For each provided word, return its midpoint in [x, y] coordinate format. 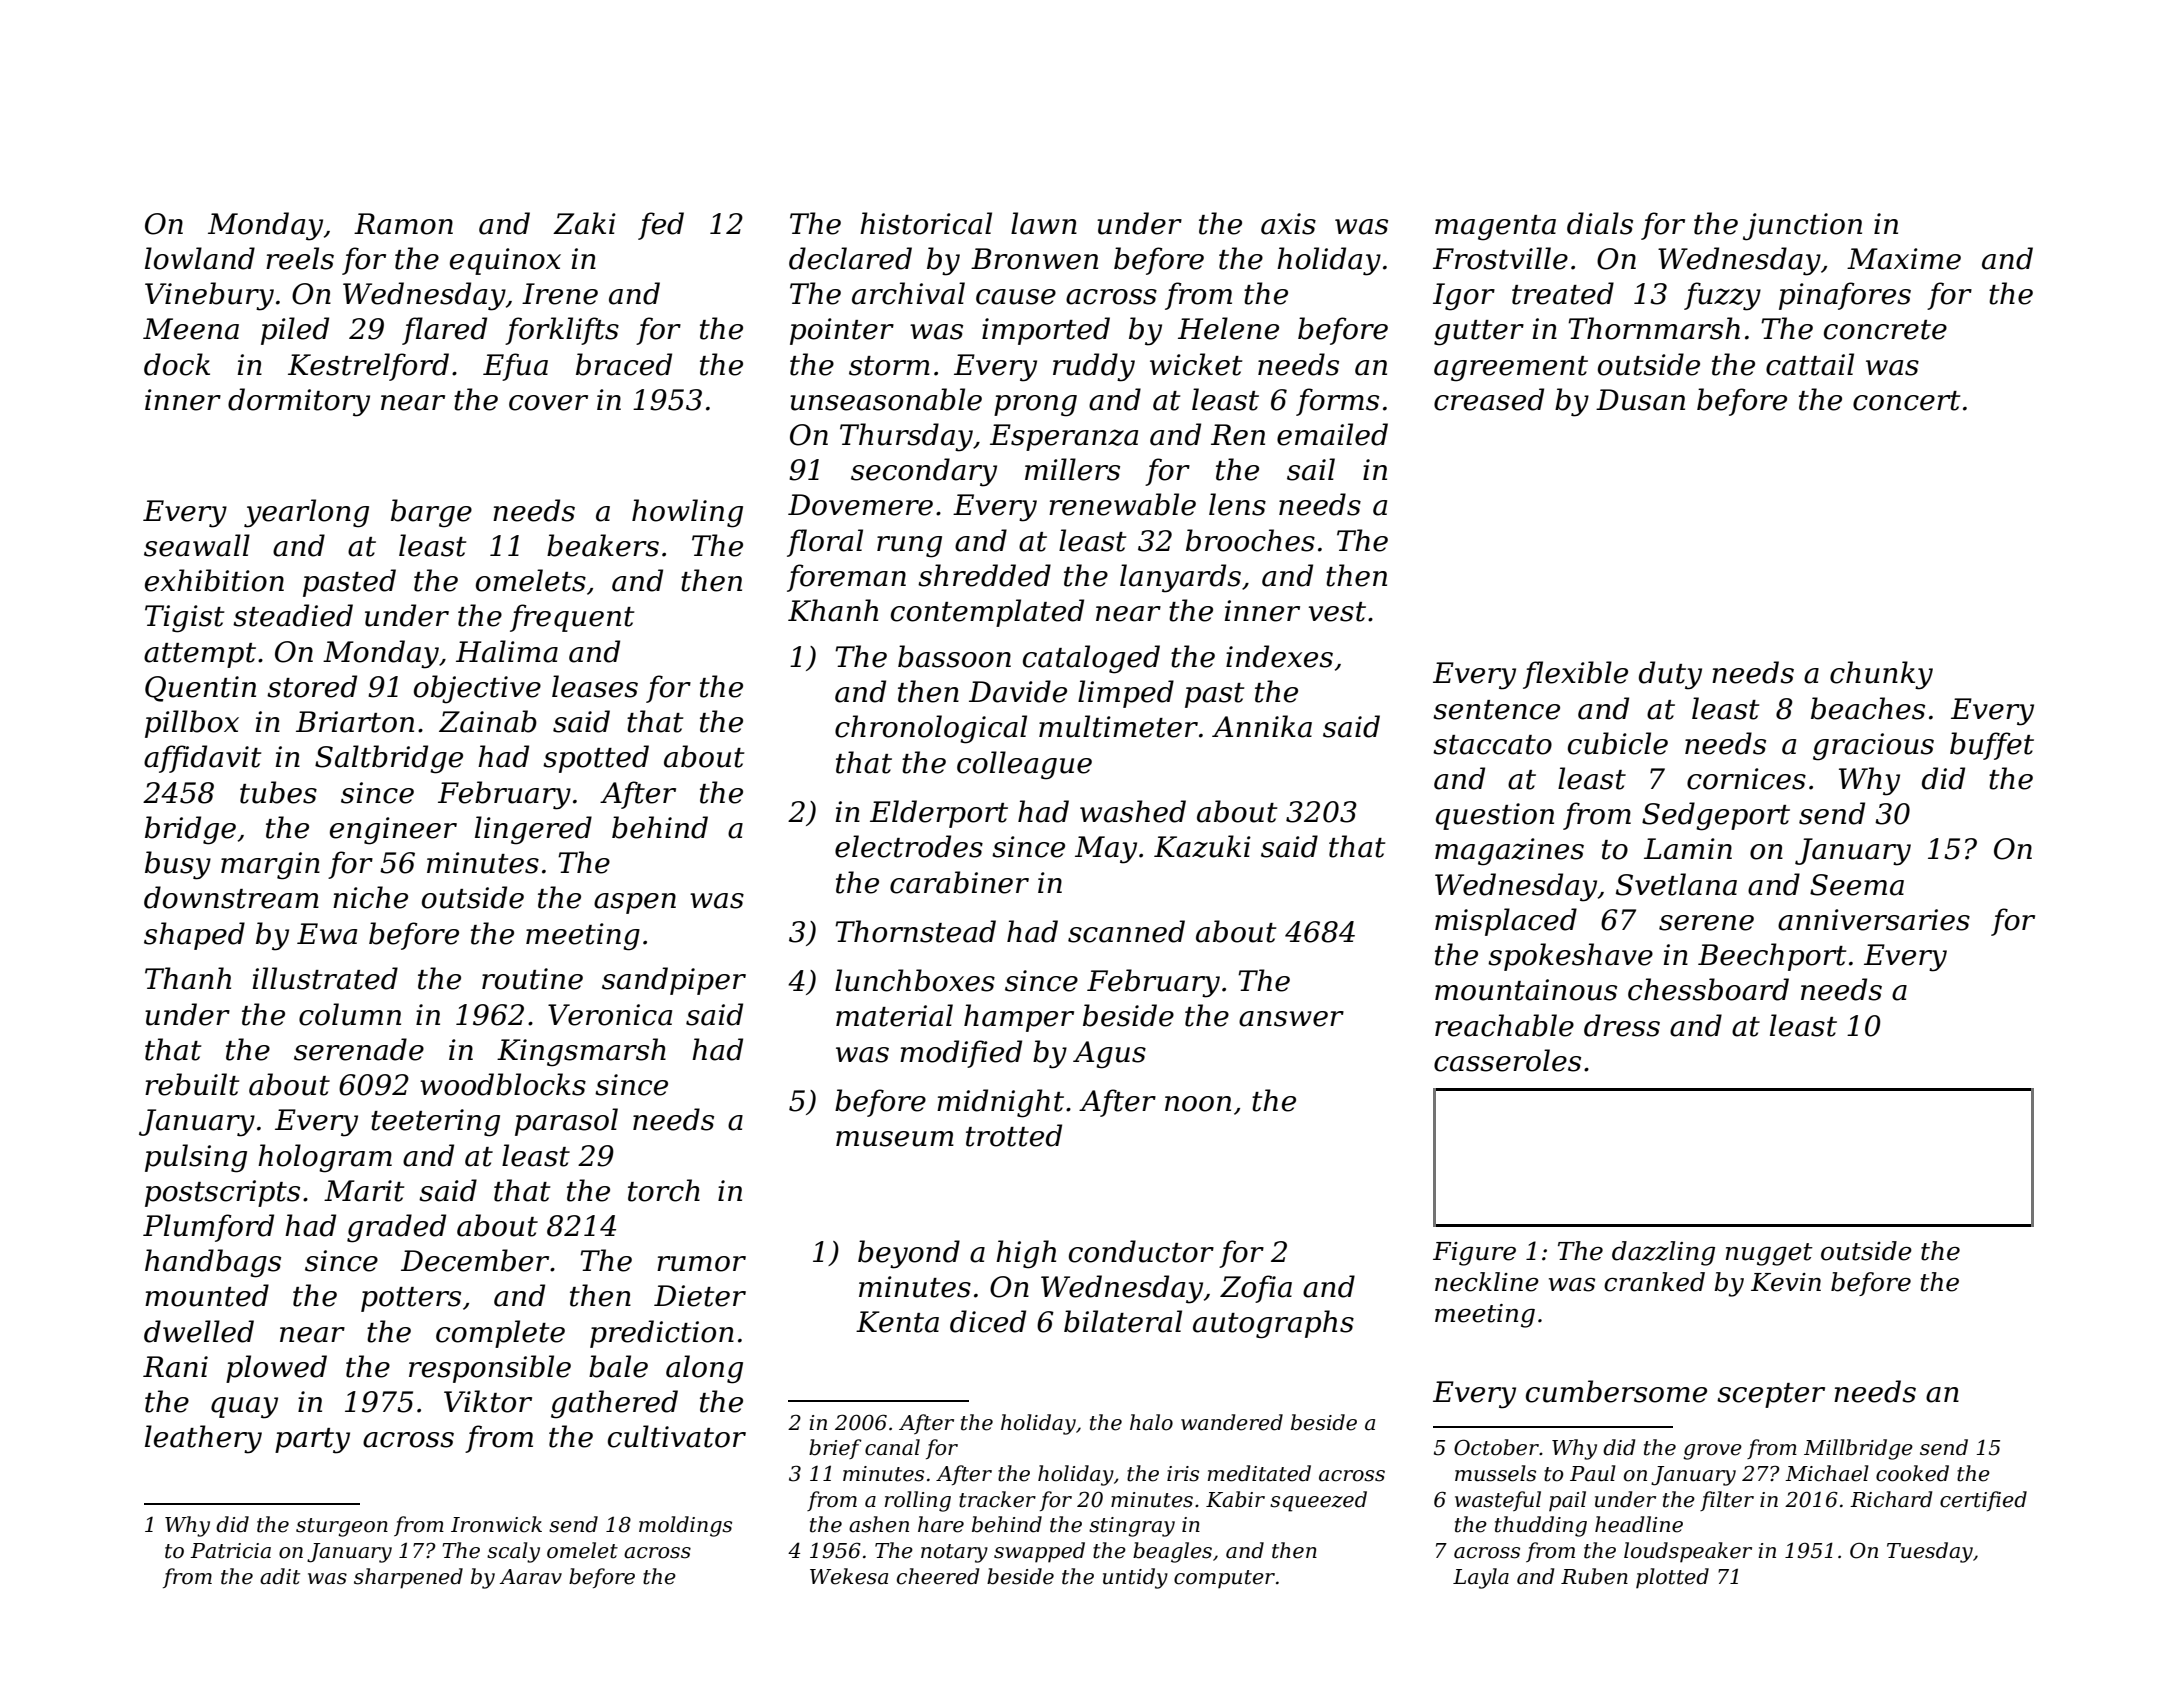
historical [926, 223]
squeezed [1318, 1501]
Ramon [403, 224]
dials [1600, 223]
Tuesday [1930, 1552]
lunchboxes [915, 980]
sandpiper [674, 981]
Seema [1857, 885]
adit [280, 1576]
